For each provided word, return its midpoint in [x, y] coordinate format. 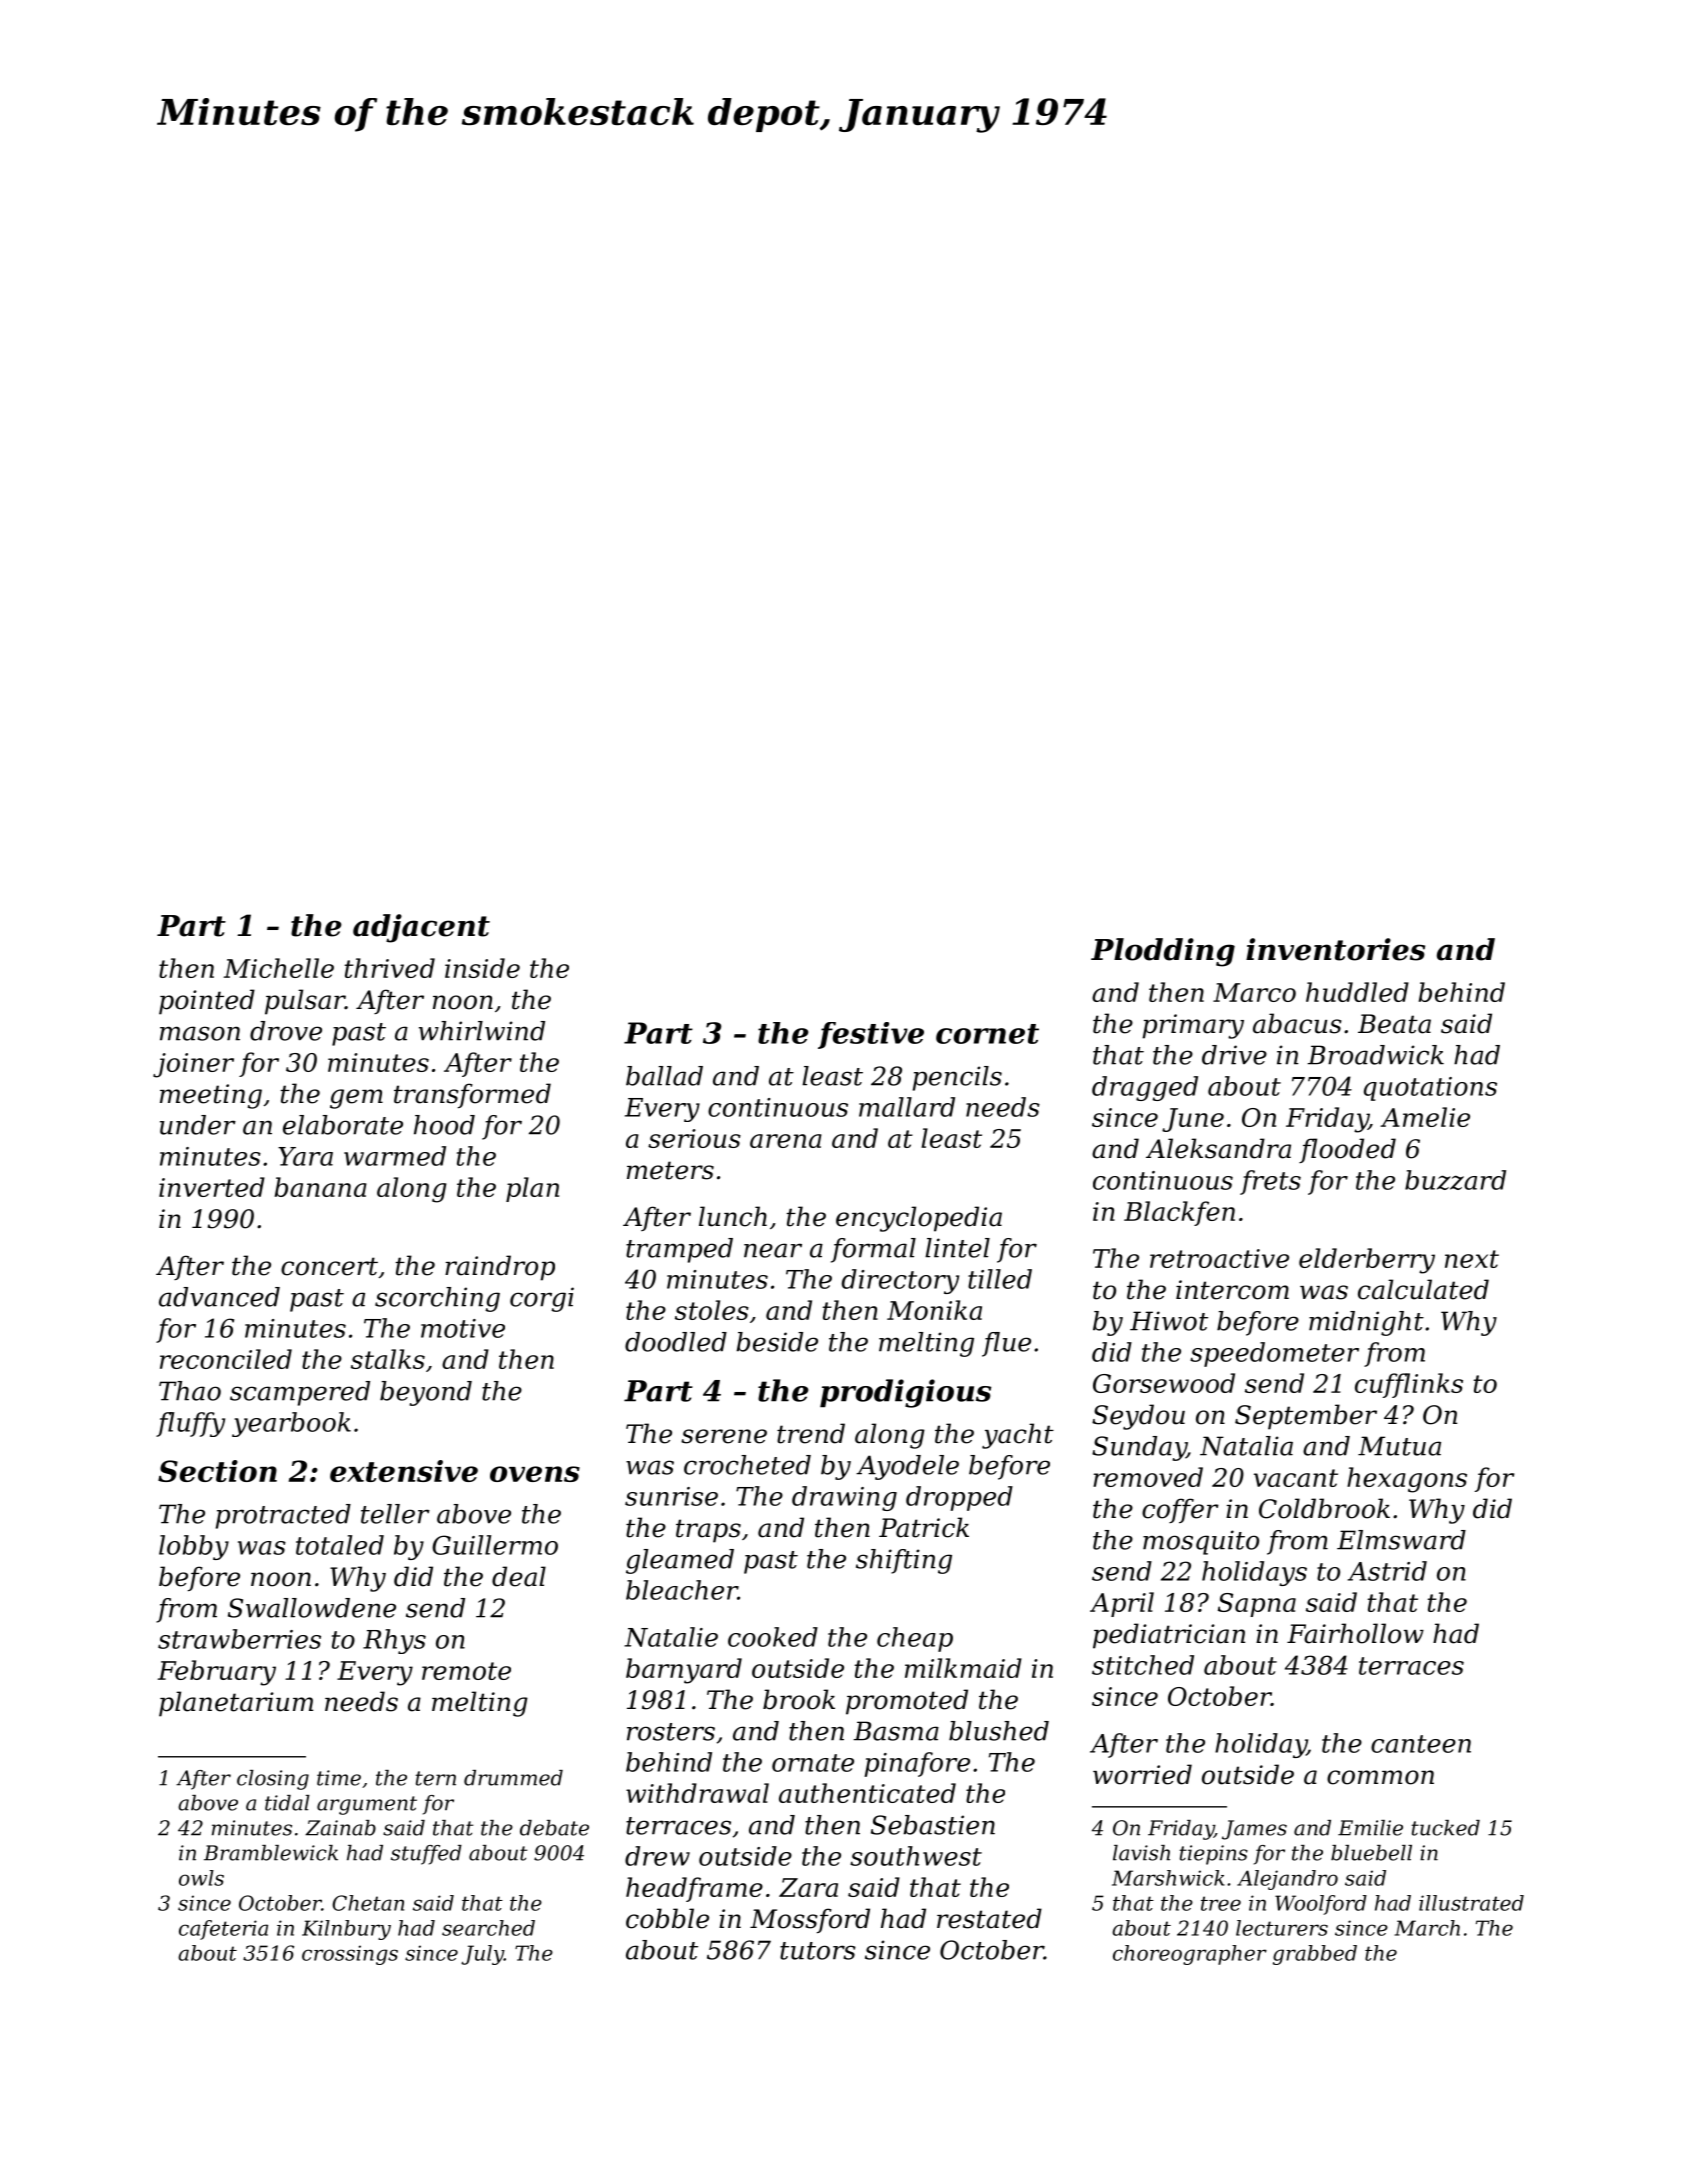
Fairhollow [1355, 1633]
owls [201, 1878]
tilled [1000, 1279]
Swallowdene [312, 1608]
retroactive [1219, 1258]
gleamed [680, 1561]
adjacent [421, 928]
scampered [300, 1393]
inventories [1335, 949]
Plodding [1163, 952]
